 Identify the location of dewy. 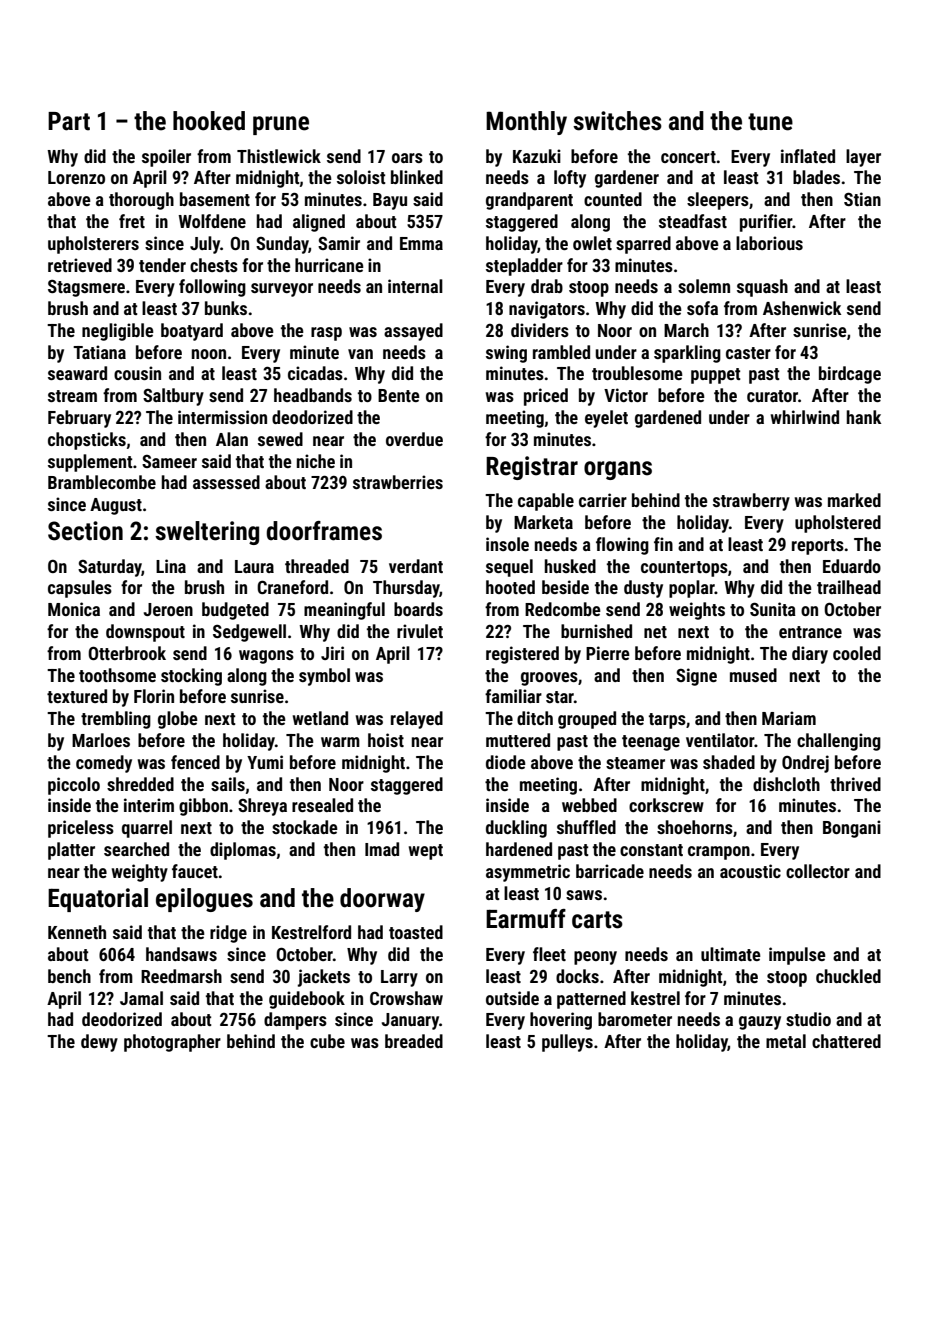
(99, 1043).
